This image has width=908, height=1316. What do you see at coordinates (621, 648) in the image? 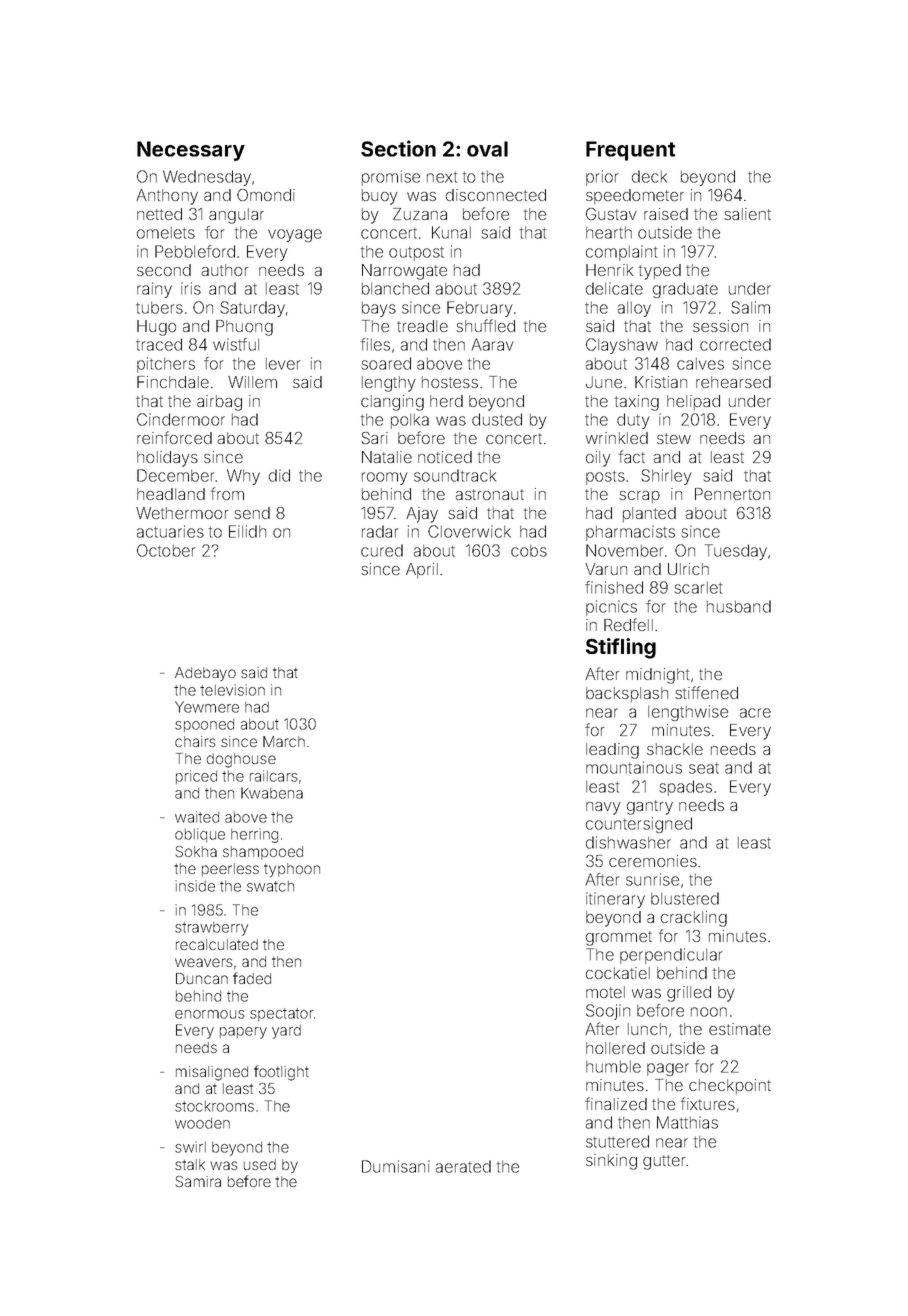
I see `Stifling` at bounding box center [621, 648].
